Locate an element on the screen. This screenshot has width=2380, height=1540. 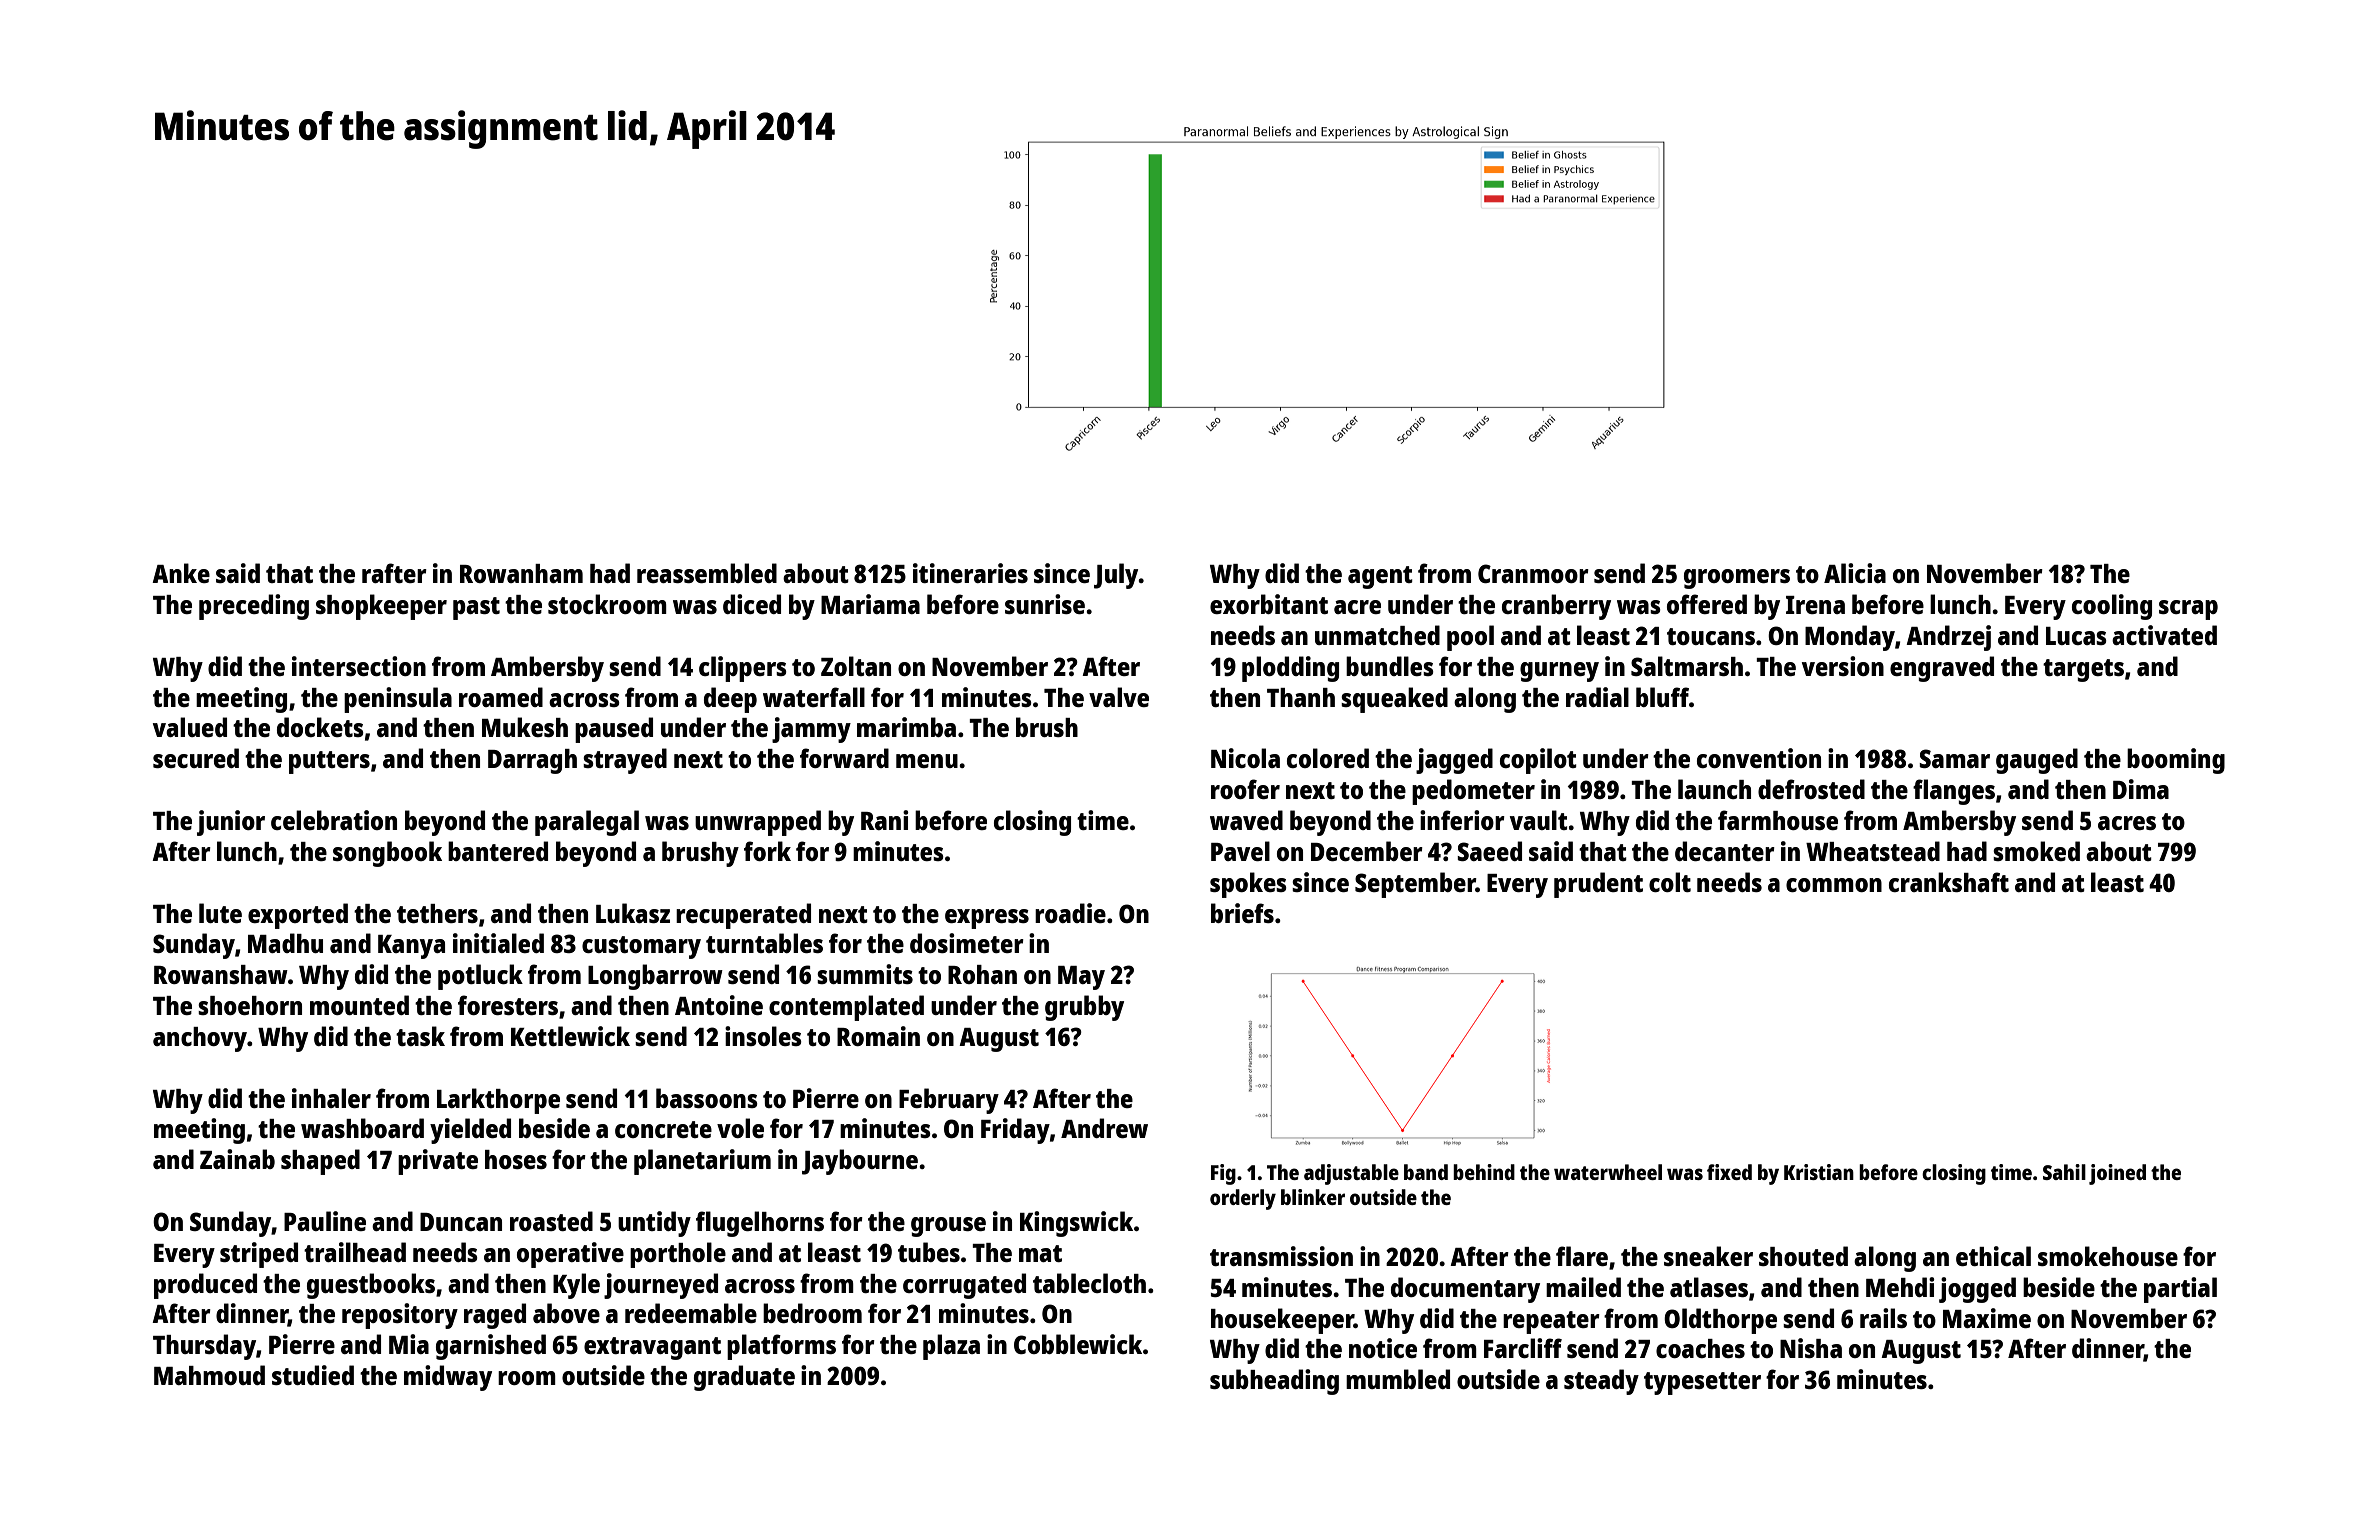
dockets is located at coordinates (320, 727).
